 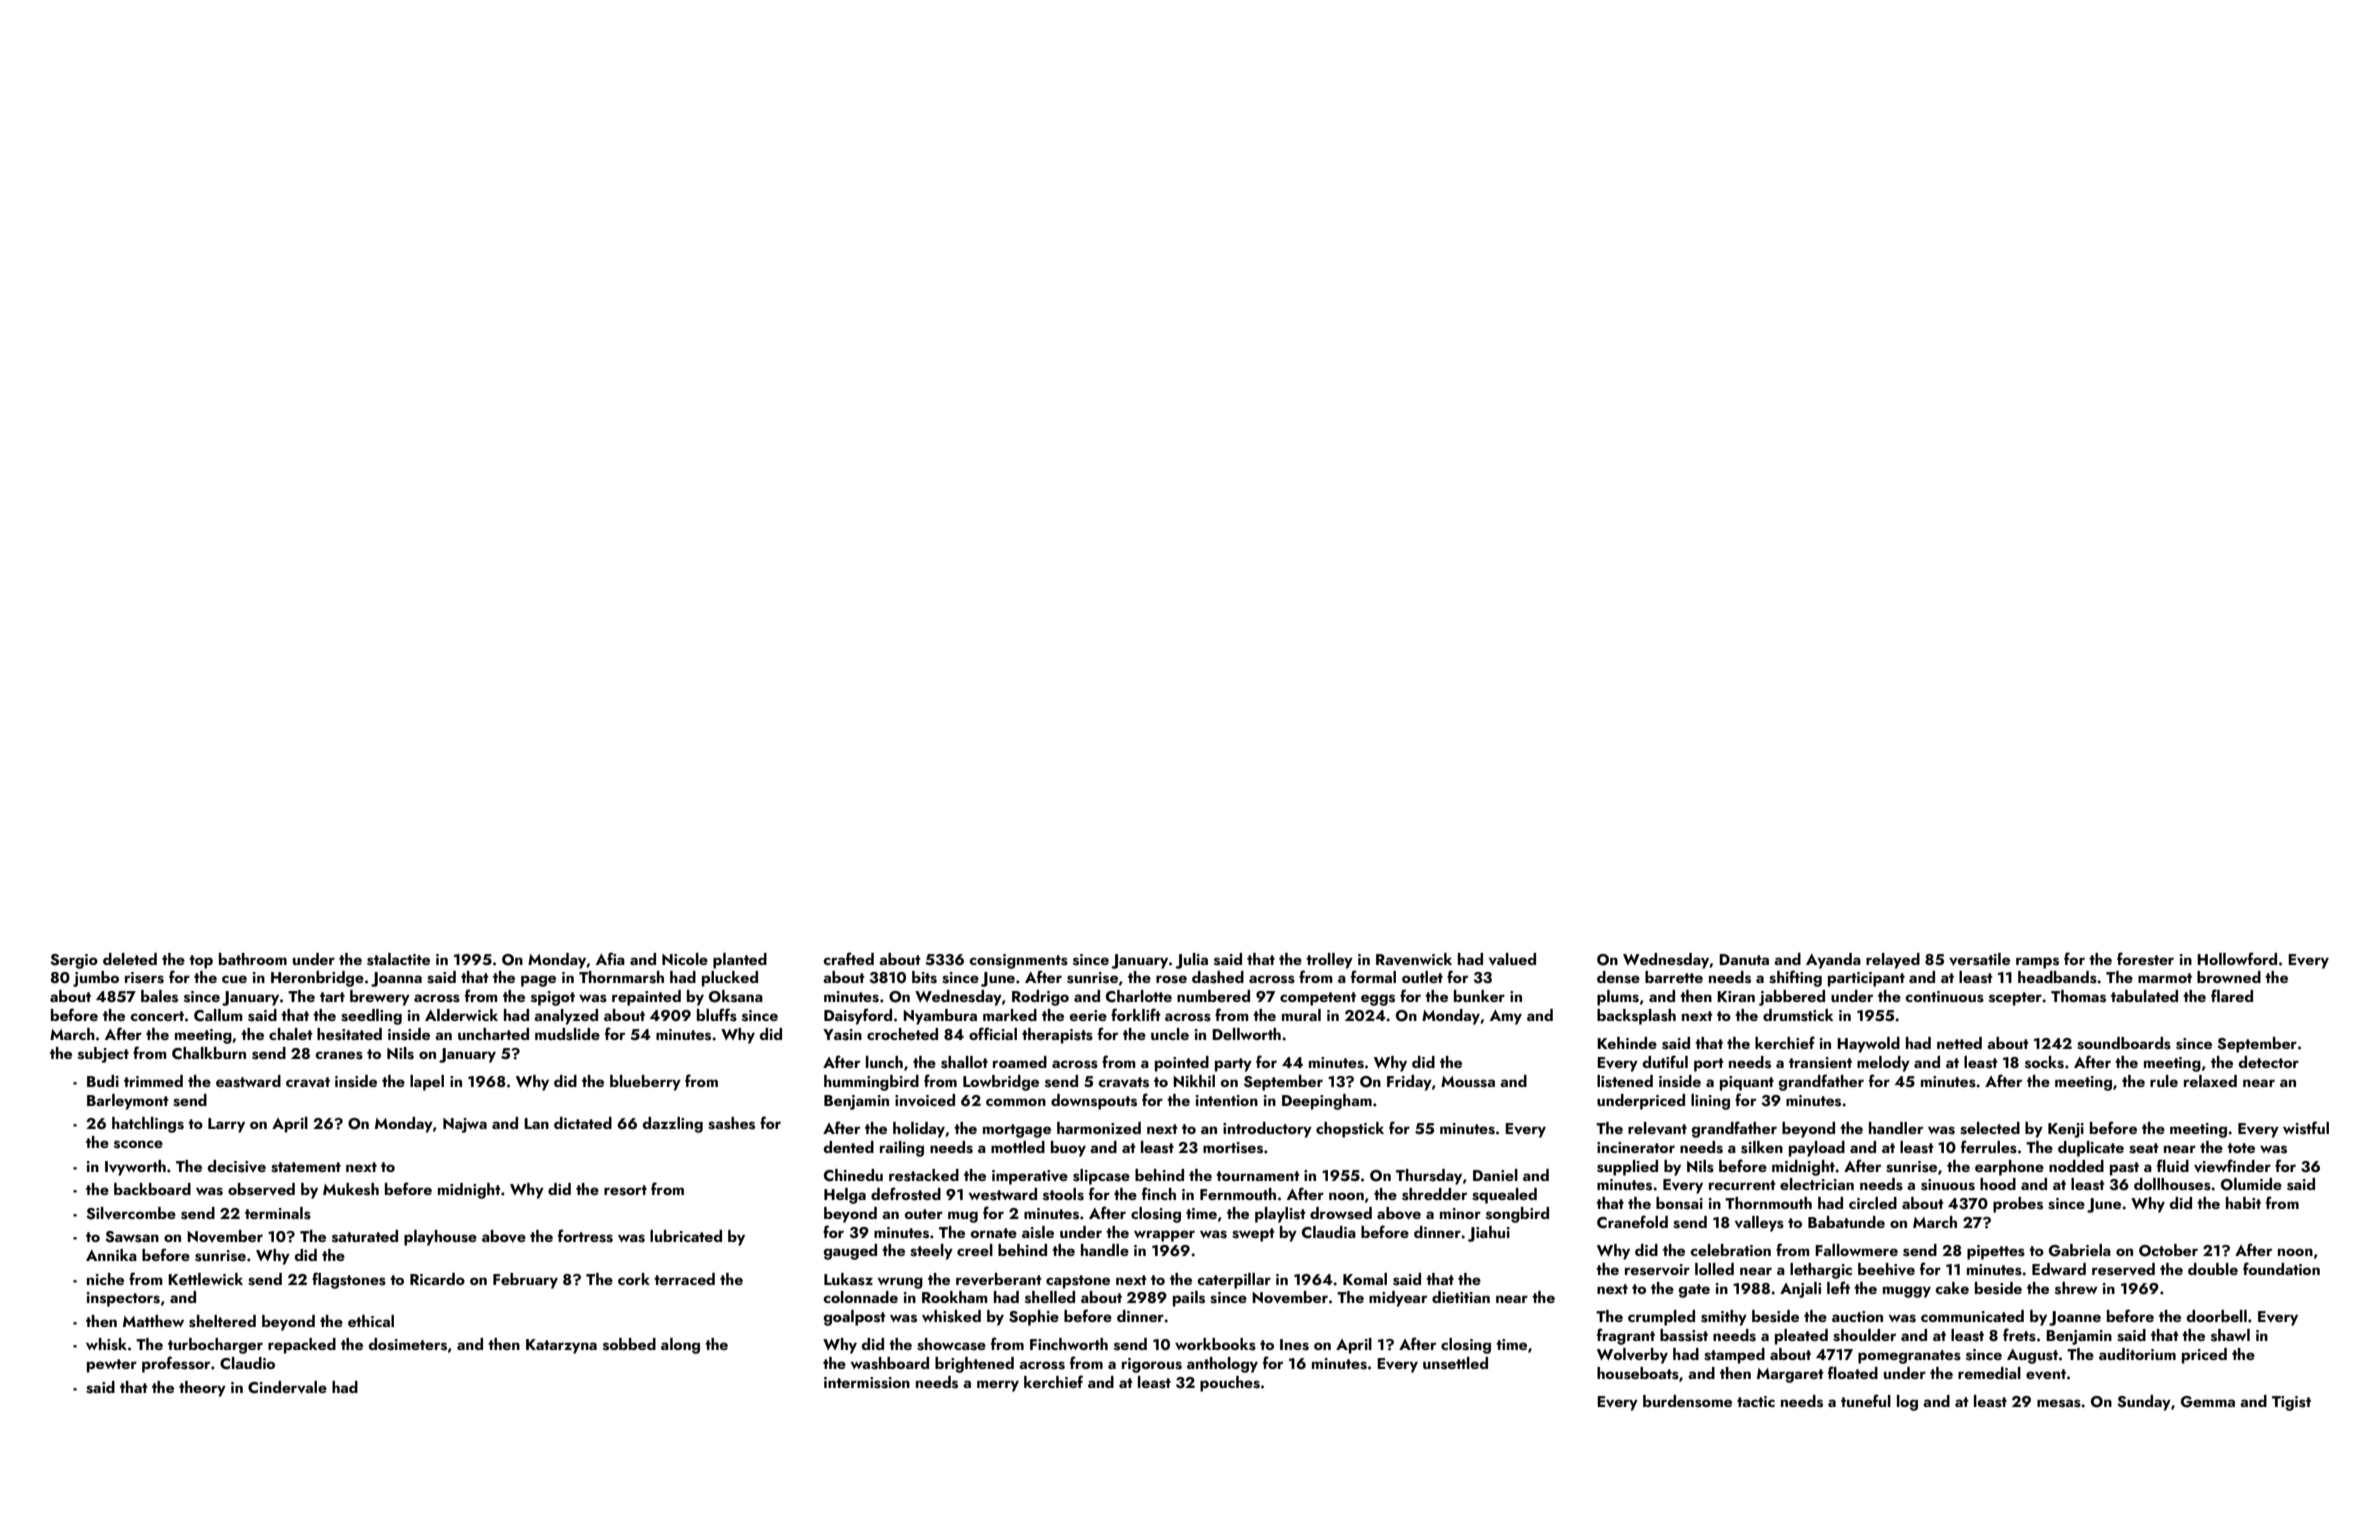 What do you see at coordinates (1506, 1017) in the screenshot?
I see `Amy` at bounding box center [1506, 1017].
